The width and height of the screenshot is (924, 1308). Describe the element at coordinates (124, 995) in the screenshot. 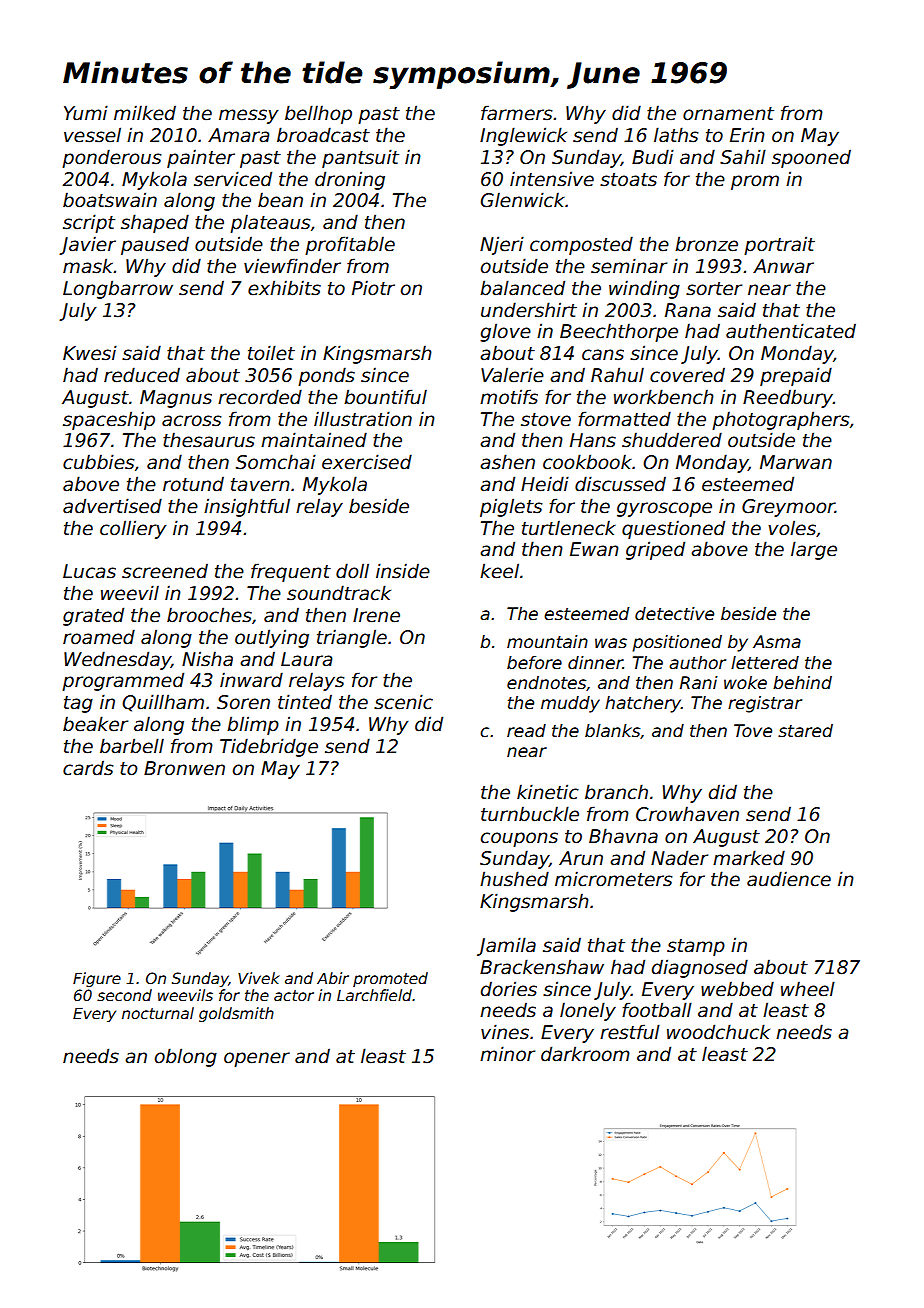

I see `second` at that location.
